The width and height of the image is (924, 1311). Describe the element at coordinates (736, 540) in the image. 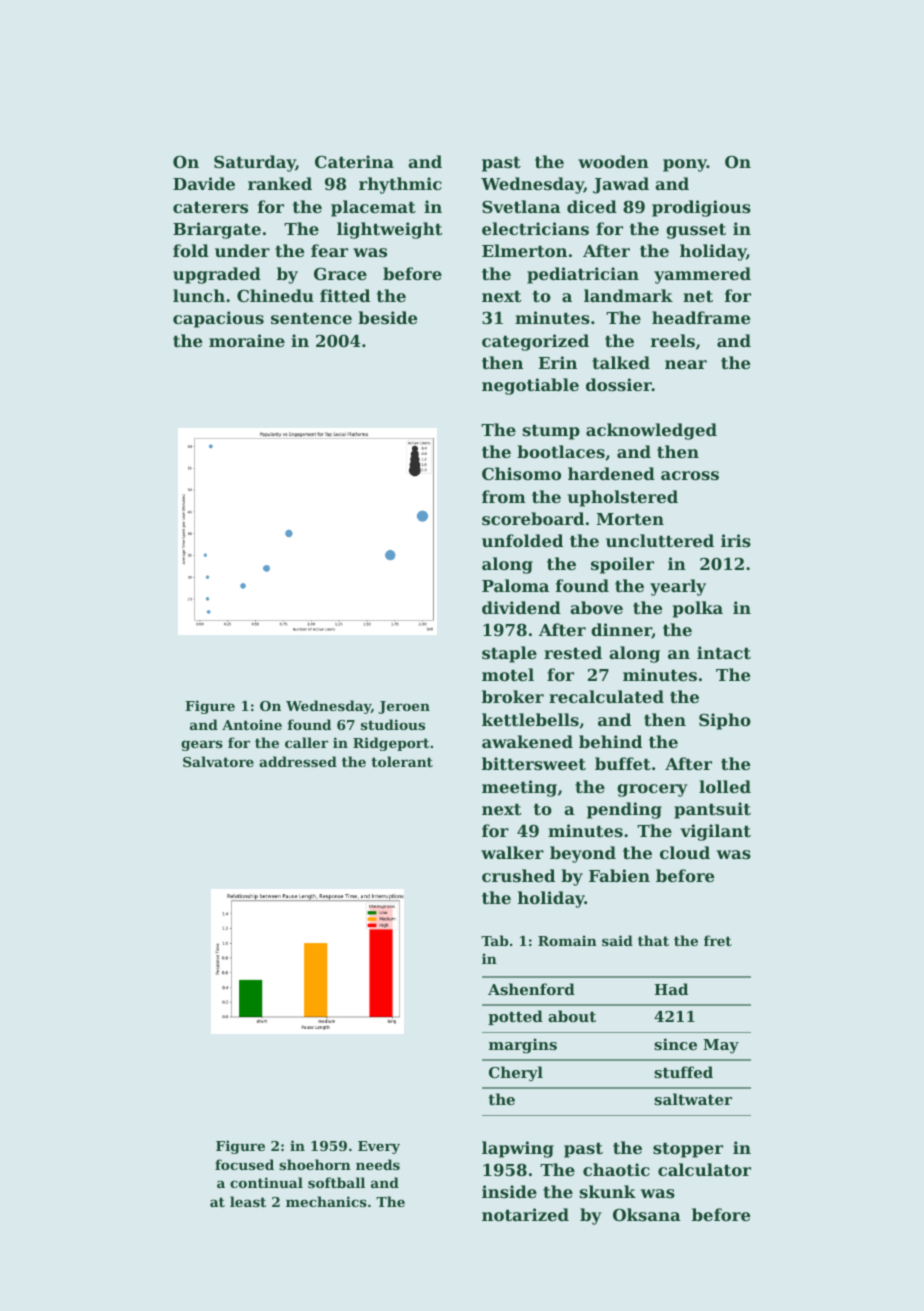

I see `iris` at that location.
